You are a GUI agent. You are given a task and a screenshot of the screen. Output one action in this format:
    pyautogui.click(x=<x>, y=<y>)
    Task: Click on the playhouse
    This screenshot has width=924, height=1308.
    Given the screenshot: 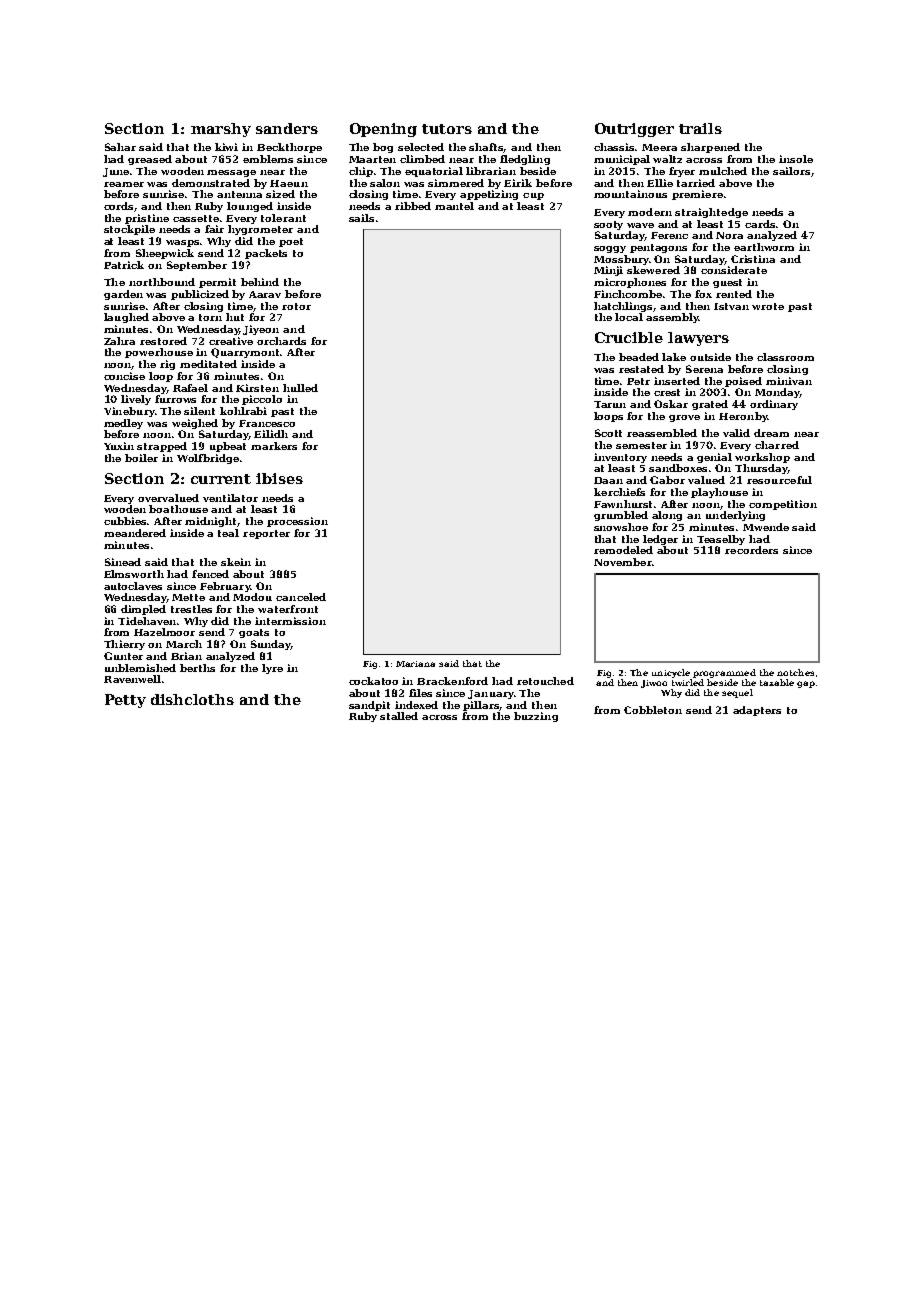 What is the action you would take?
    pyautogui.click(x=719, y=493)
